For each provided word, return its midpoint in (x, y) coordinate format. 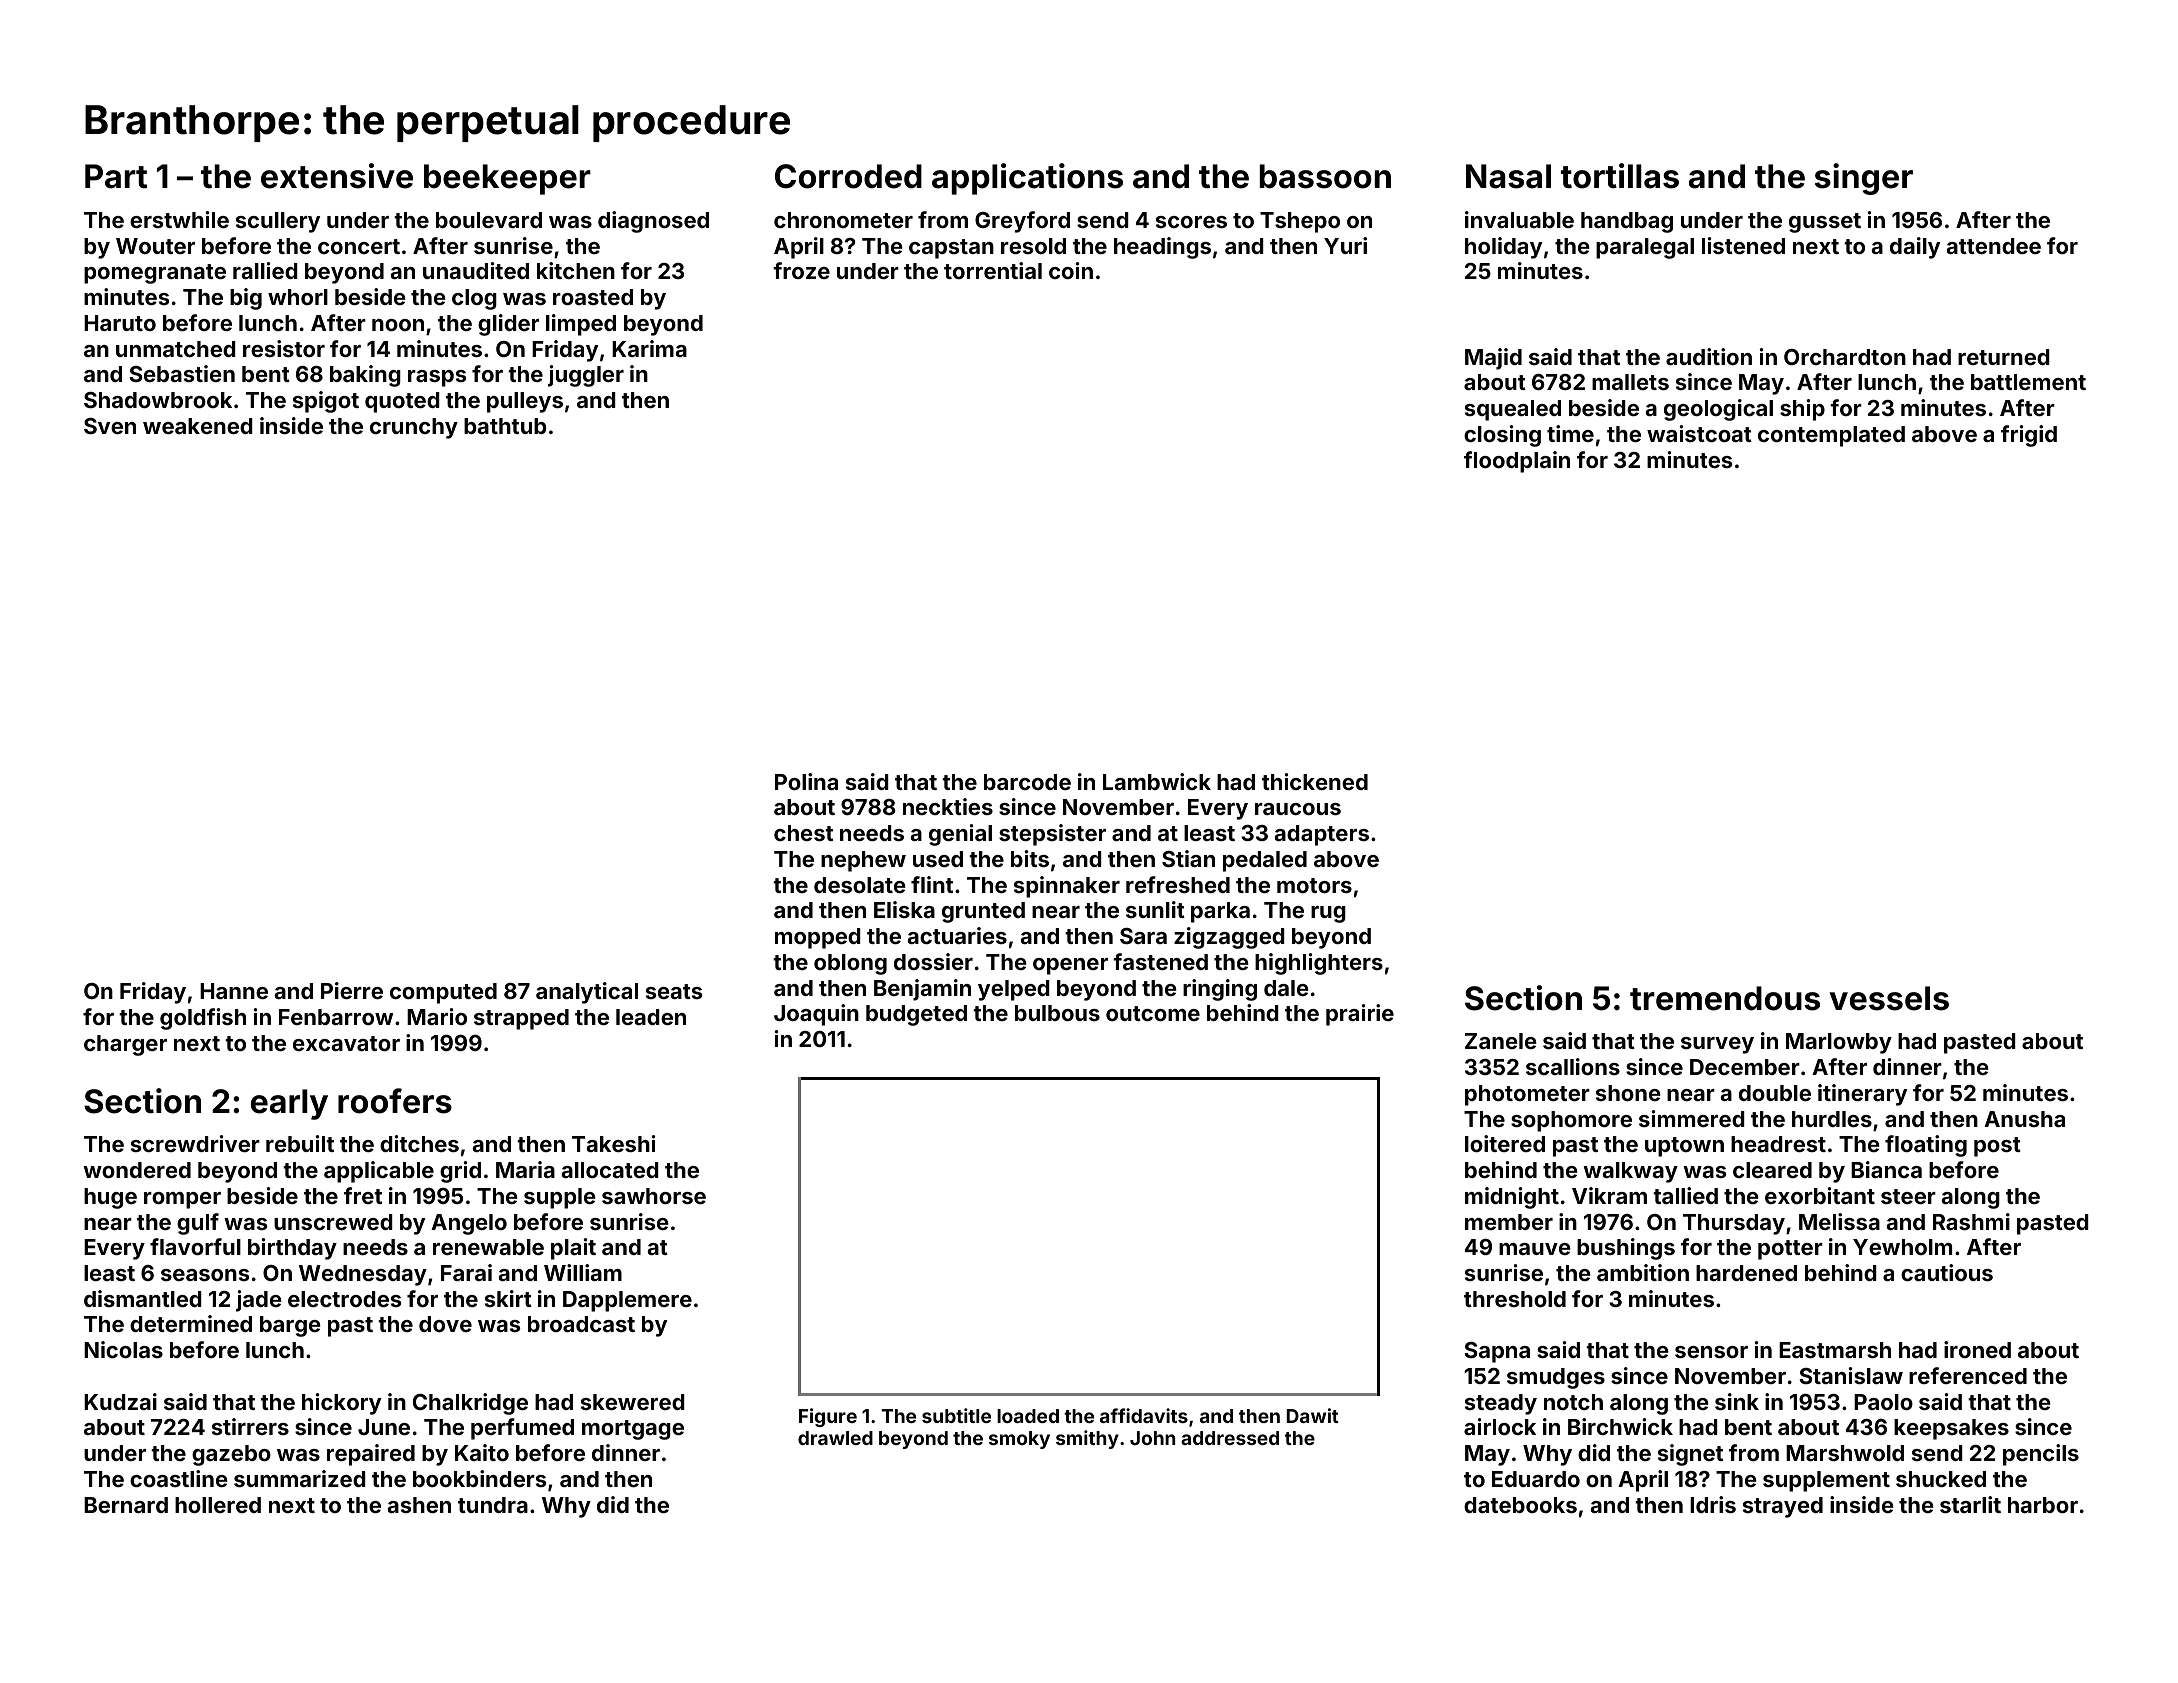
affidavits (1144, 1415)
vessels (1889, 998)
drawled (835, 1438)
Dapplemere (627, 1301)
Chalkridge (470, 1404)
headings (1162, 248)
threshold (1515, 1299)
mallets (1630, 382)
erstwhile (179, 219)
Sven (110, 426)
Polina (806, 781)
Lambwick (1157, 781)
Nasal (1508, 176)
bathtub (505, 426)
